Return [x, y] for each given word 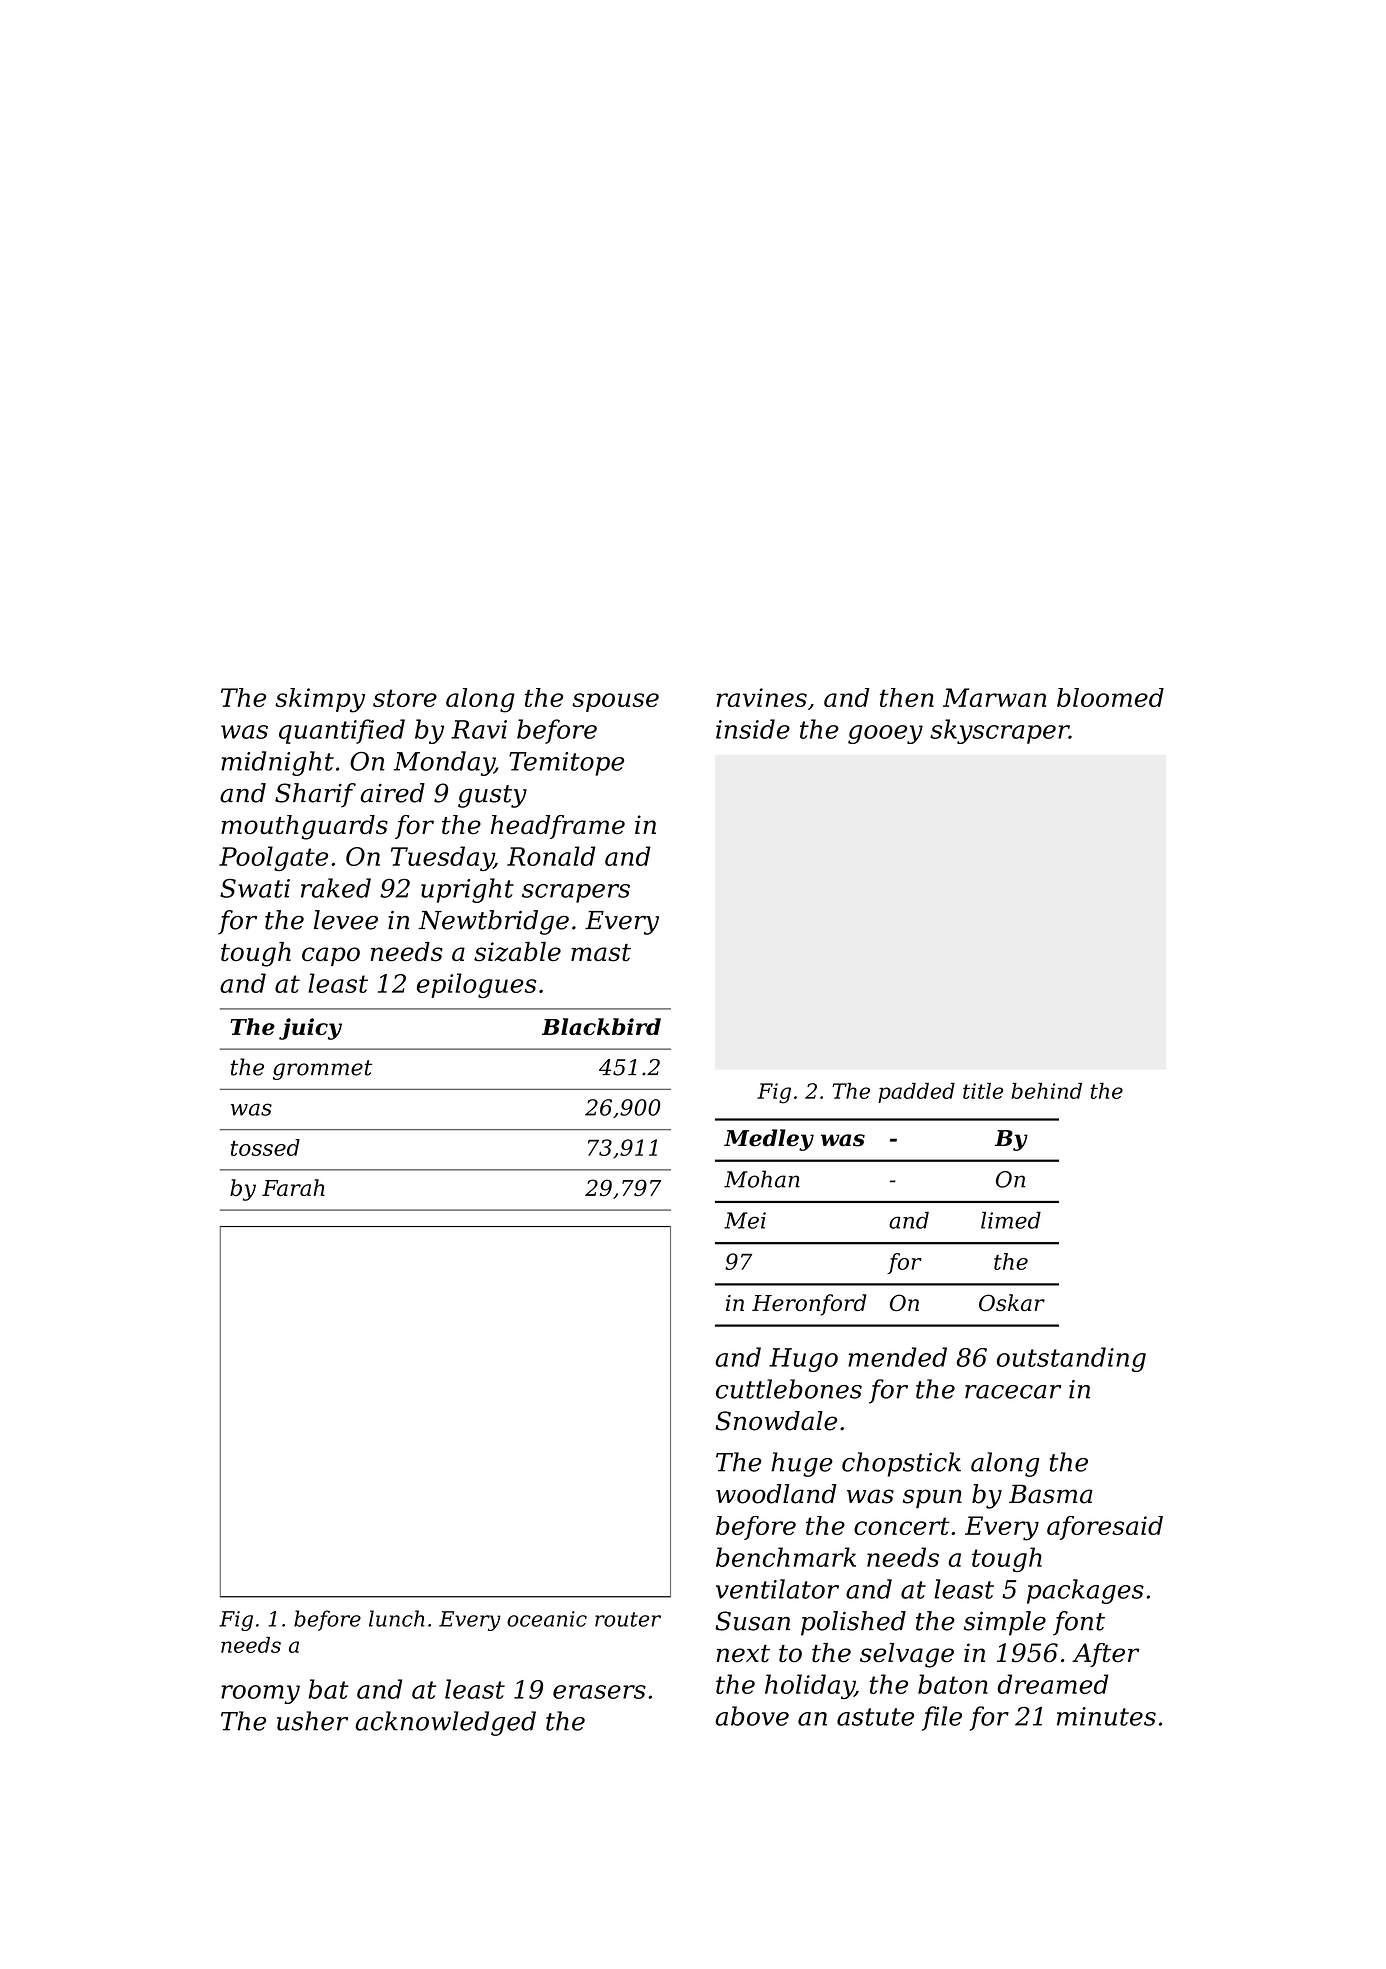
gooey [885, 734]
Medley [769, 1140]
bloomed [1110, 697]
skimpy [320, 700]
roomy [260, 1694]
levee [346, 920]
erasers [599, 1692]
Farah [293, 1187]
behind [1046, 1091]
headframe [558, 827]
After [1105, 1655]
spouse [615, 702]
